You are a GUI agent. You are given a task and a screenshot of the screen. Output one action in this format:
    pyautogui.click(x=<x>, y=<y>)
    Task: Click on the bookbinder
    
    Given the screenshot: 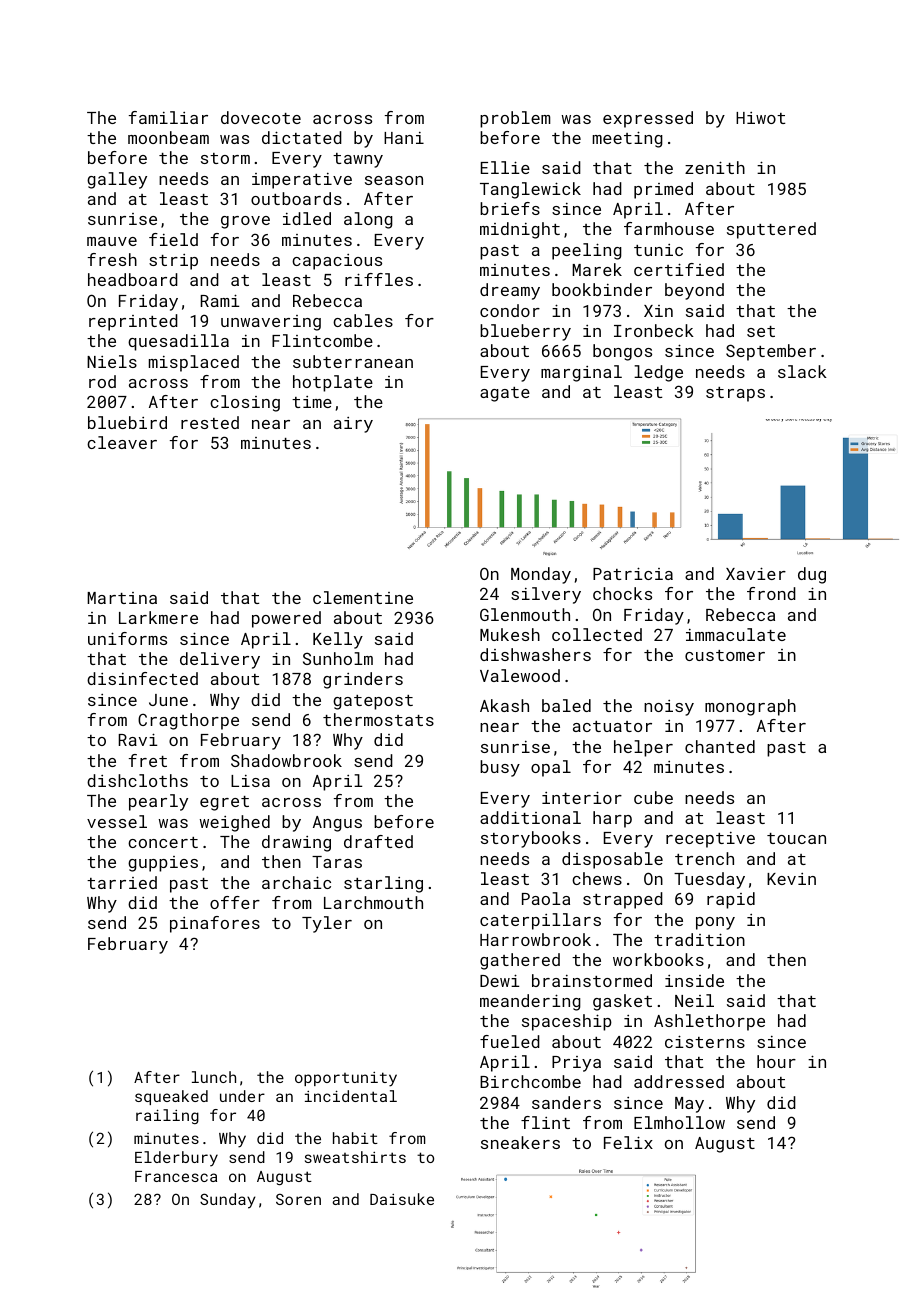 What is the action you would take?
    pyautogui.click(x=602, y=289)
